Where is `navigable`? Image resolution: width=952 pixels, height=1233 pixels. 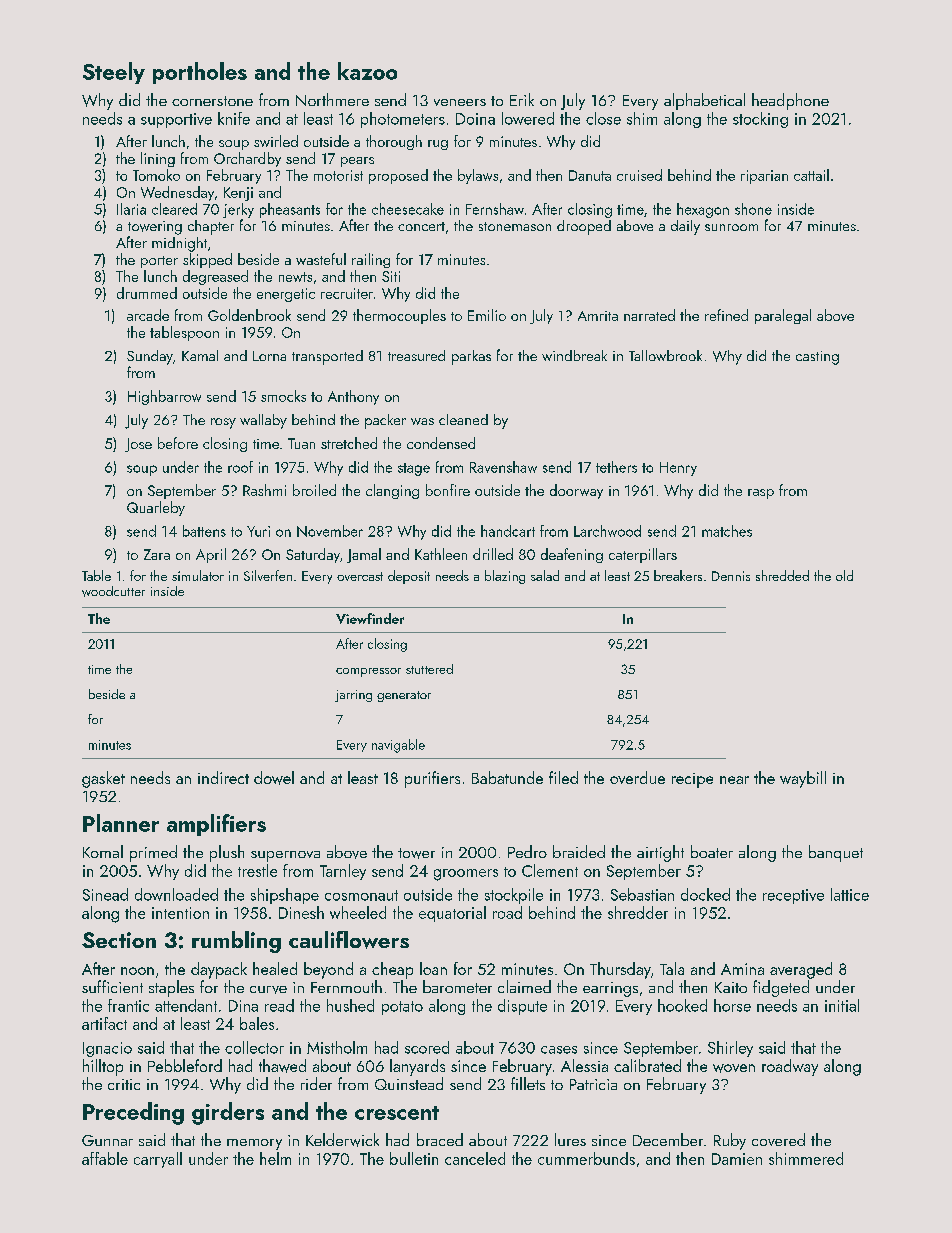 navigable is located at coordinates (398, 746).
